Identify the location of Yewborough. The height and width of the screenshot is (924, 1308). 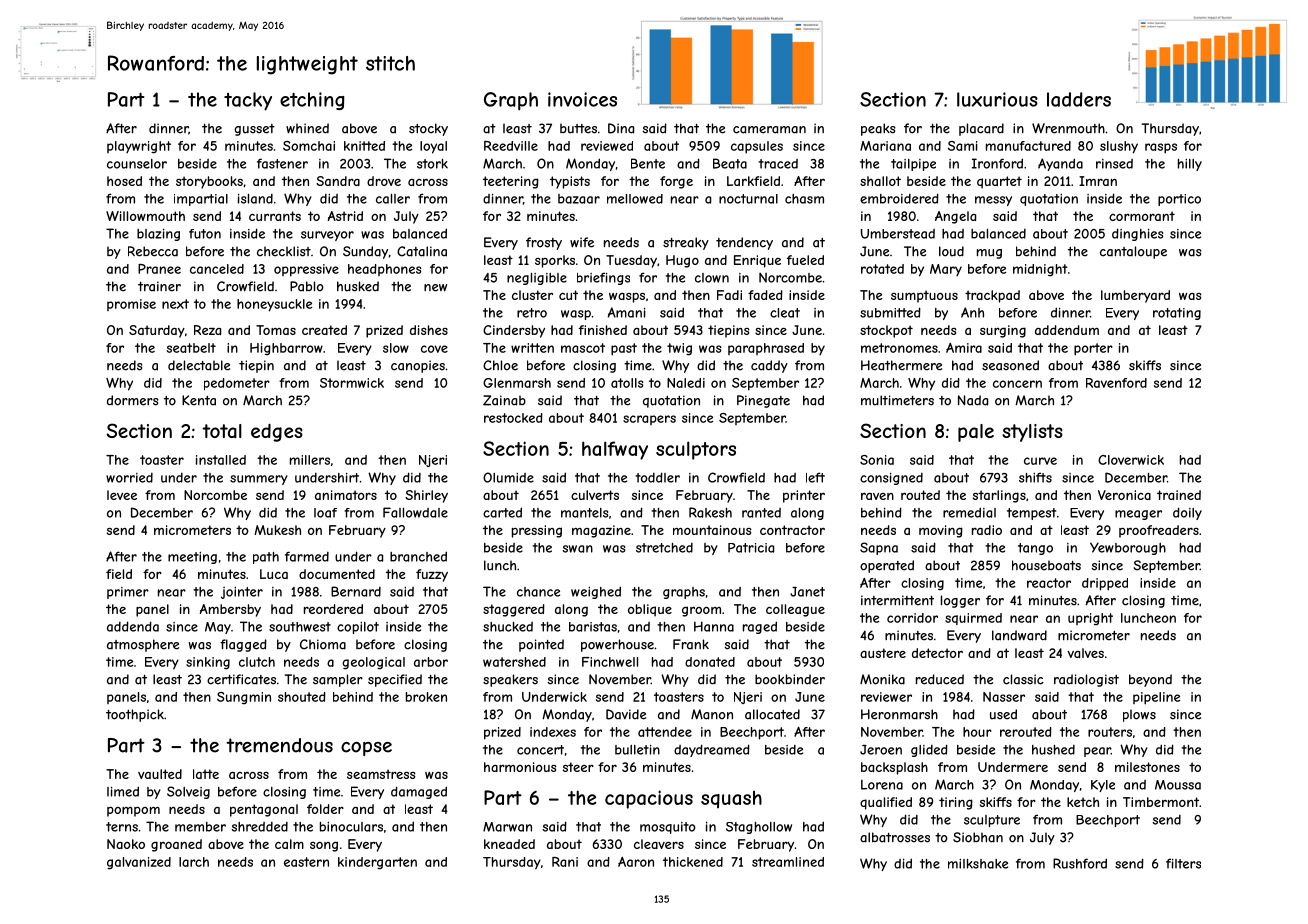
(1128, 548).
